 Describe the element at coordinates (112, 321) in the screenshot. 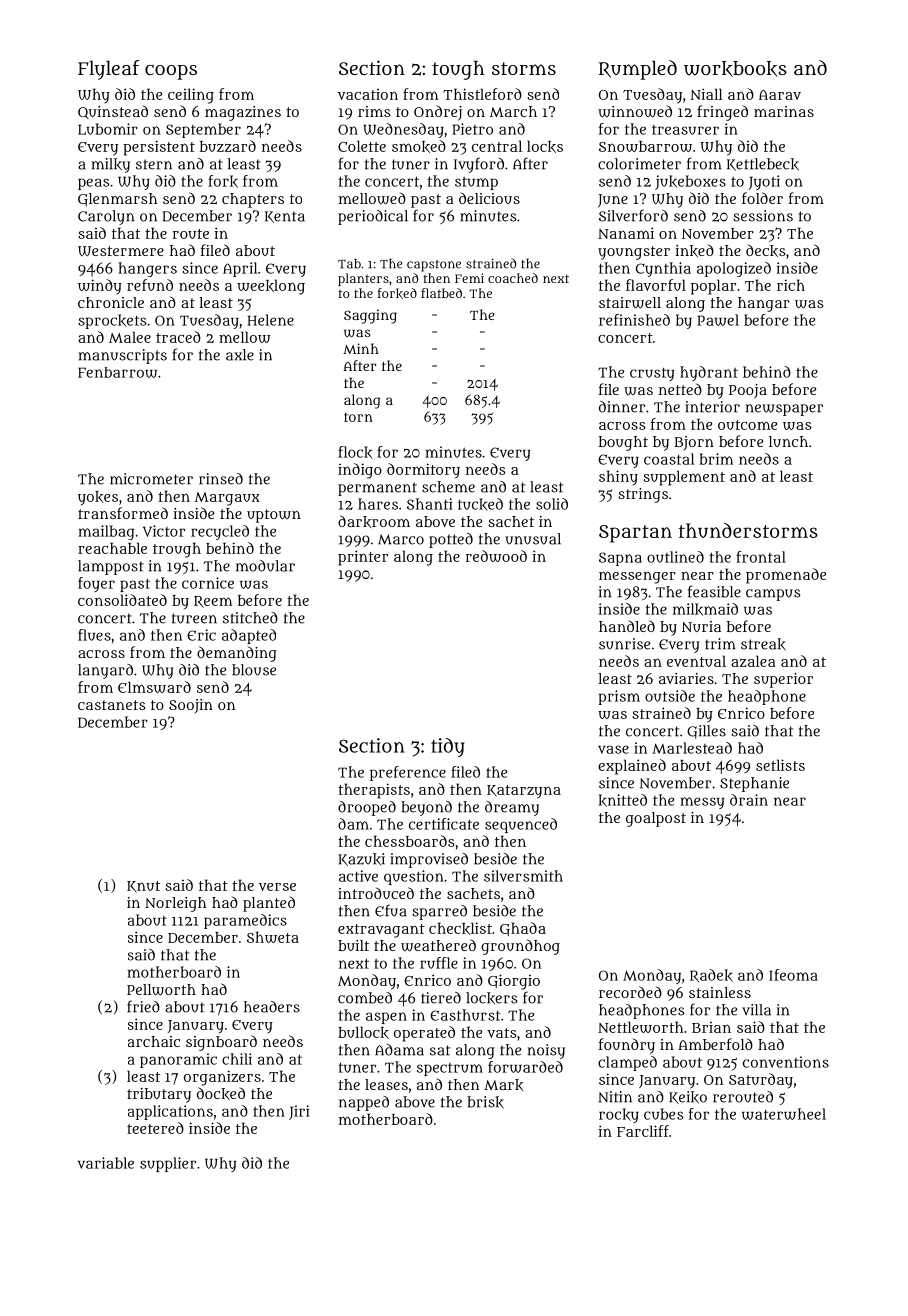

I see `sprockets` at that location.
